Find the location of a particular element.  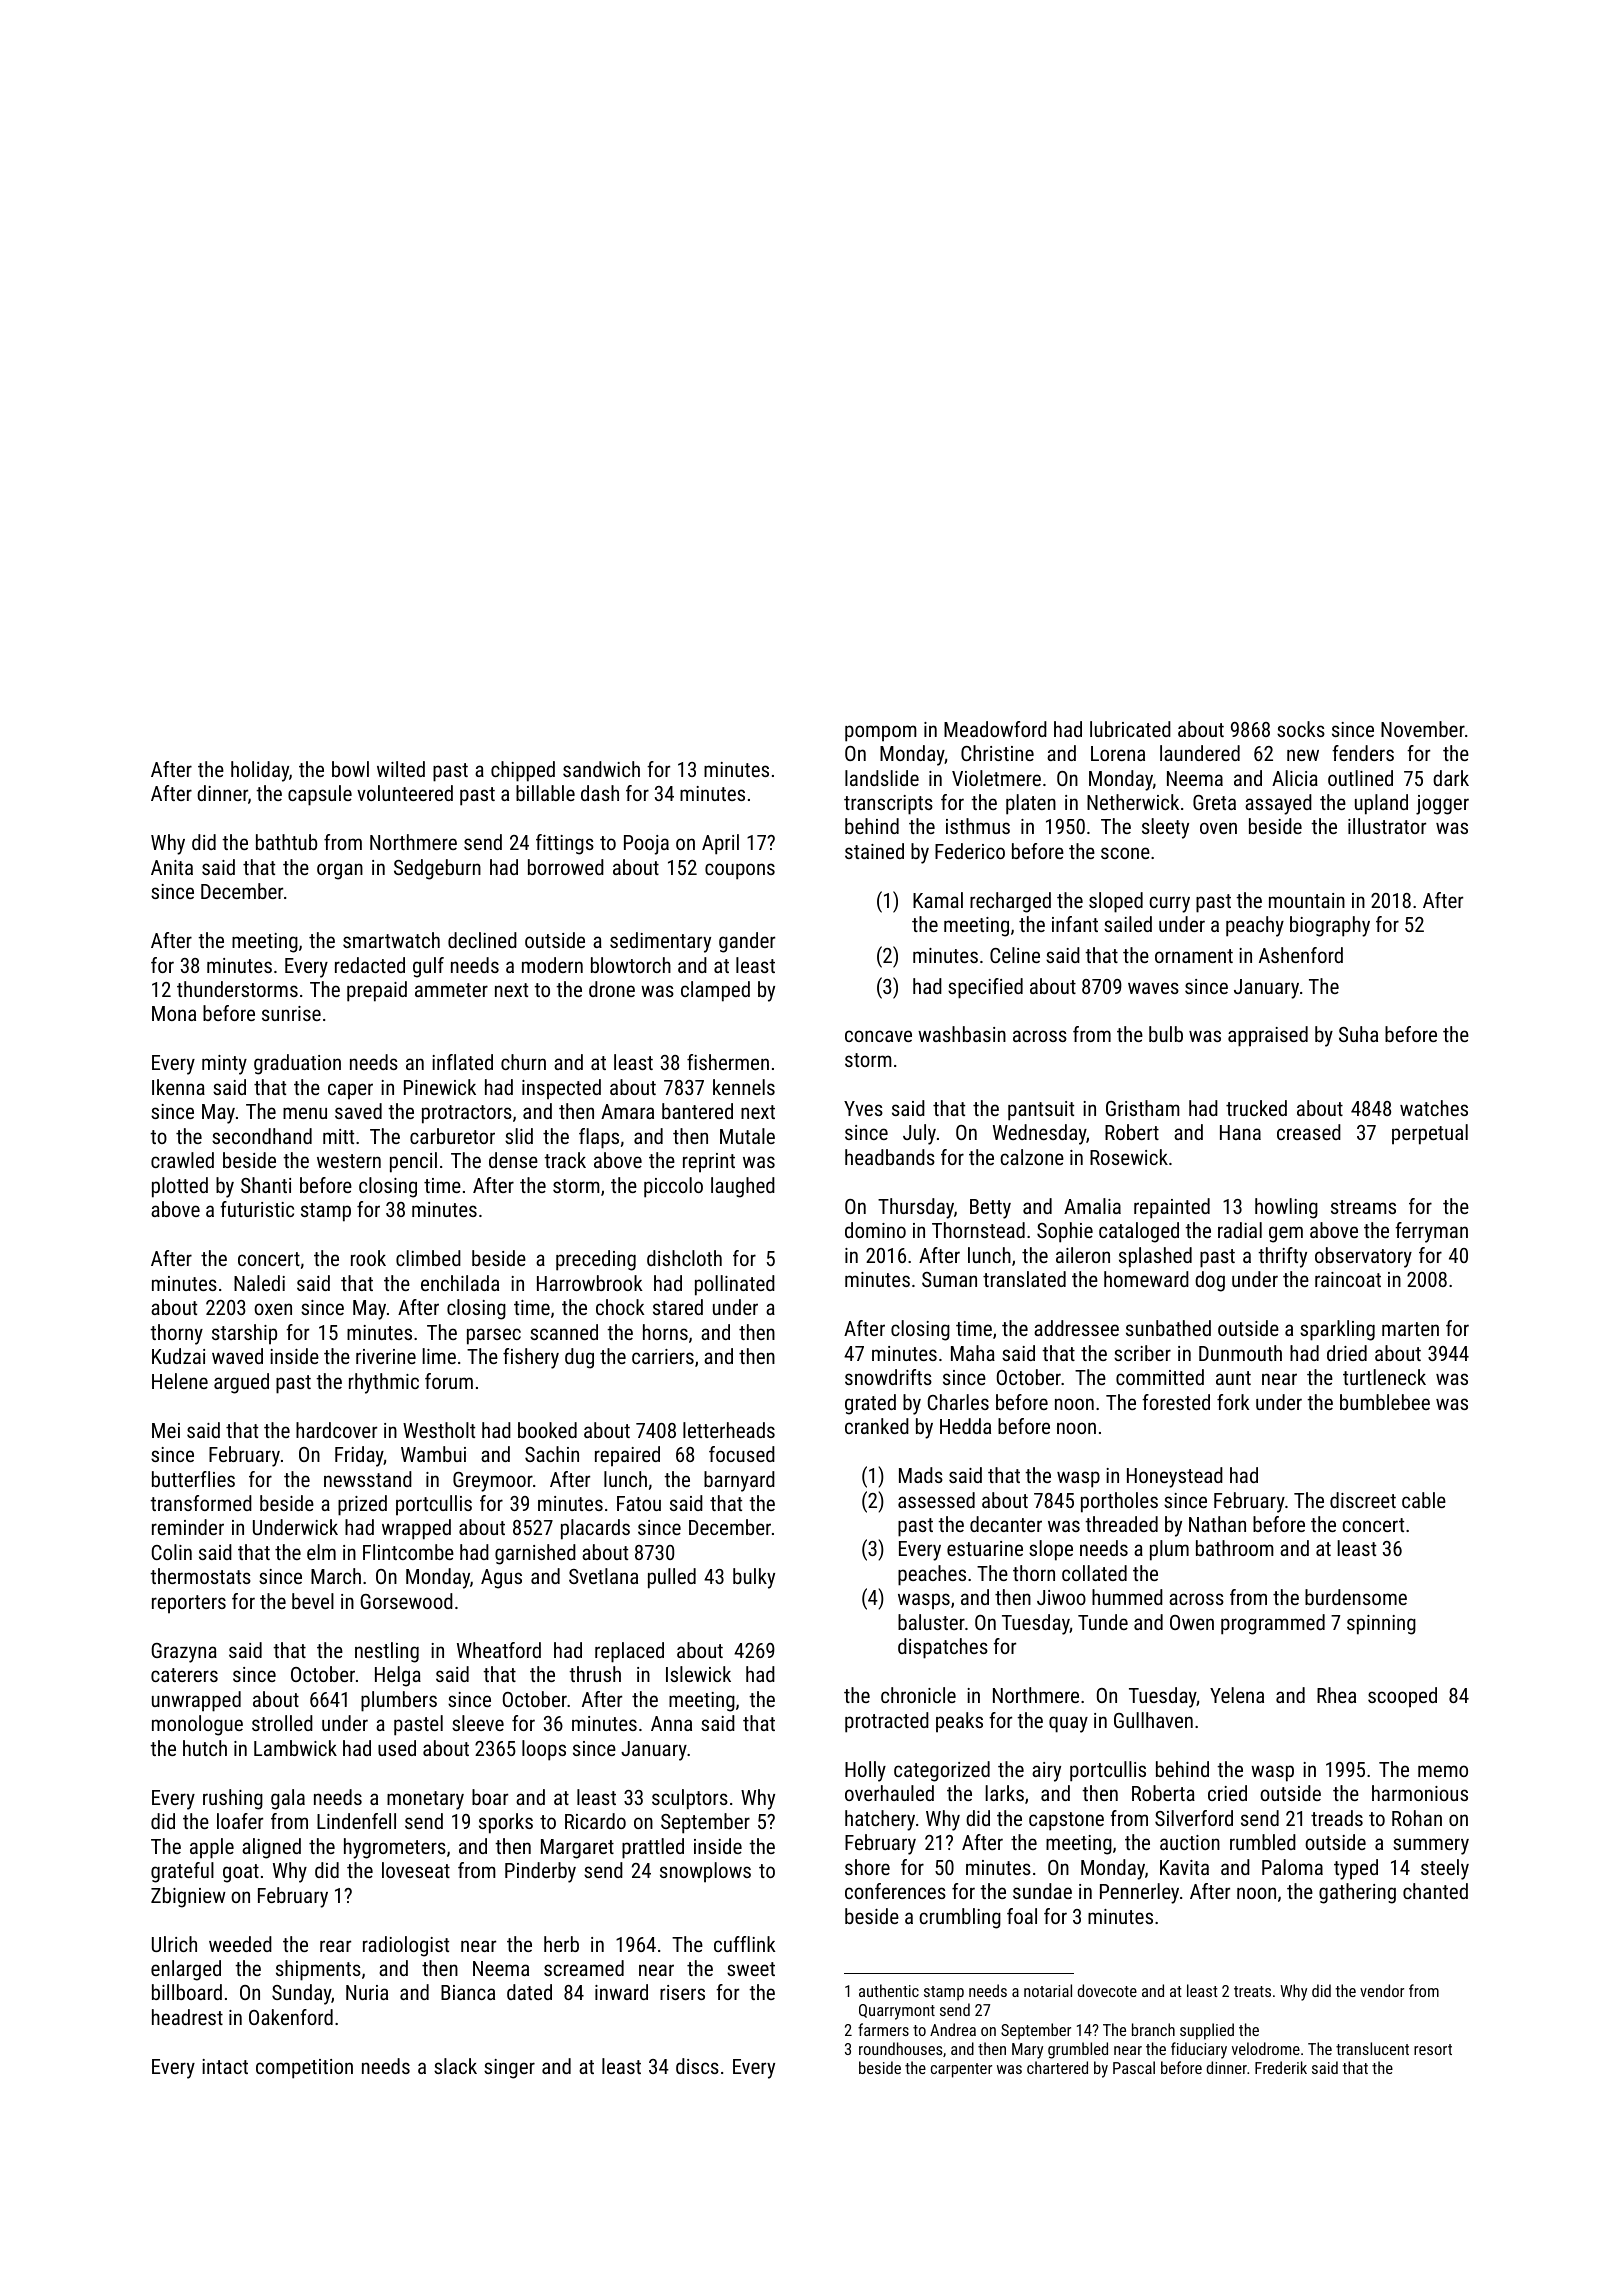

programmed is located at coordinates (1273, 1624).
